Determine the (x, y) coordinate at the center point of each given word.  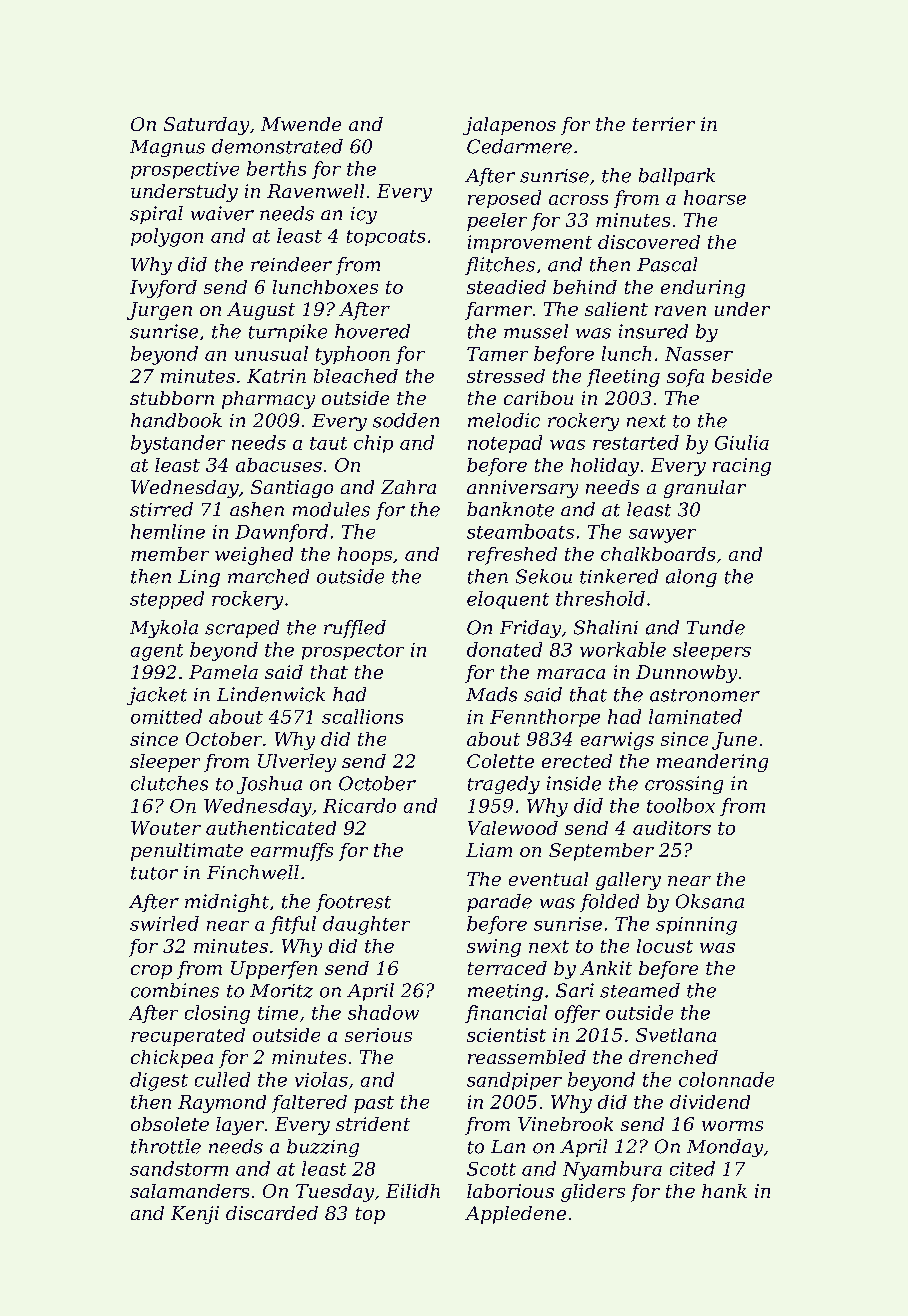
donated (504, 649)
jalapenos (509, 126)
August (261, 311)
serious (378, 1035)
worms (732, 1126)
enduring (703, 289)
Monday (725, 1148)
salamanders (189, 1191)
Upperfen (274, 970)
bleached (356, 376)
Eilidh (413, 1191)
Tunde (716, 627)
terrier (664, 124)
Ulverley (297, 763)
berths (276, 168)
